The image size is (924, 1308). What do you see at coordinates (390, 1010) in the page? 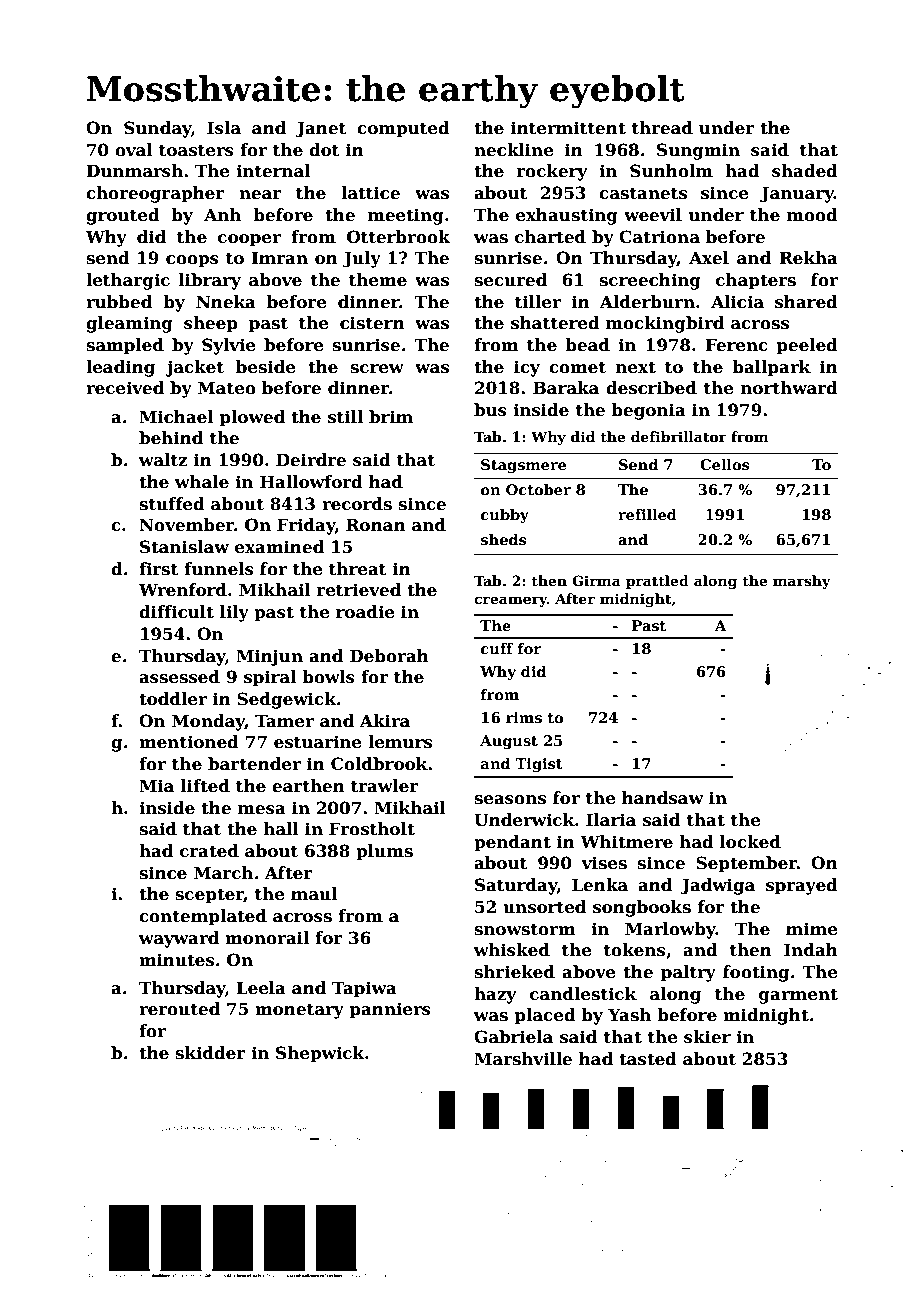
I see `panniers` at bounding box center [390, 1010].
